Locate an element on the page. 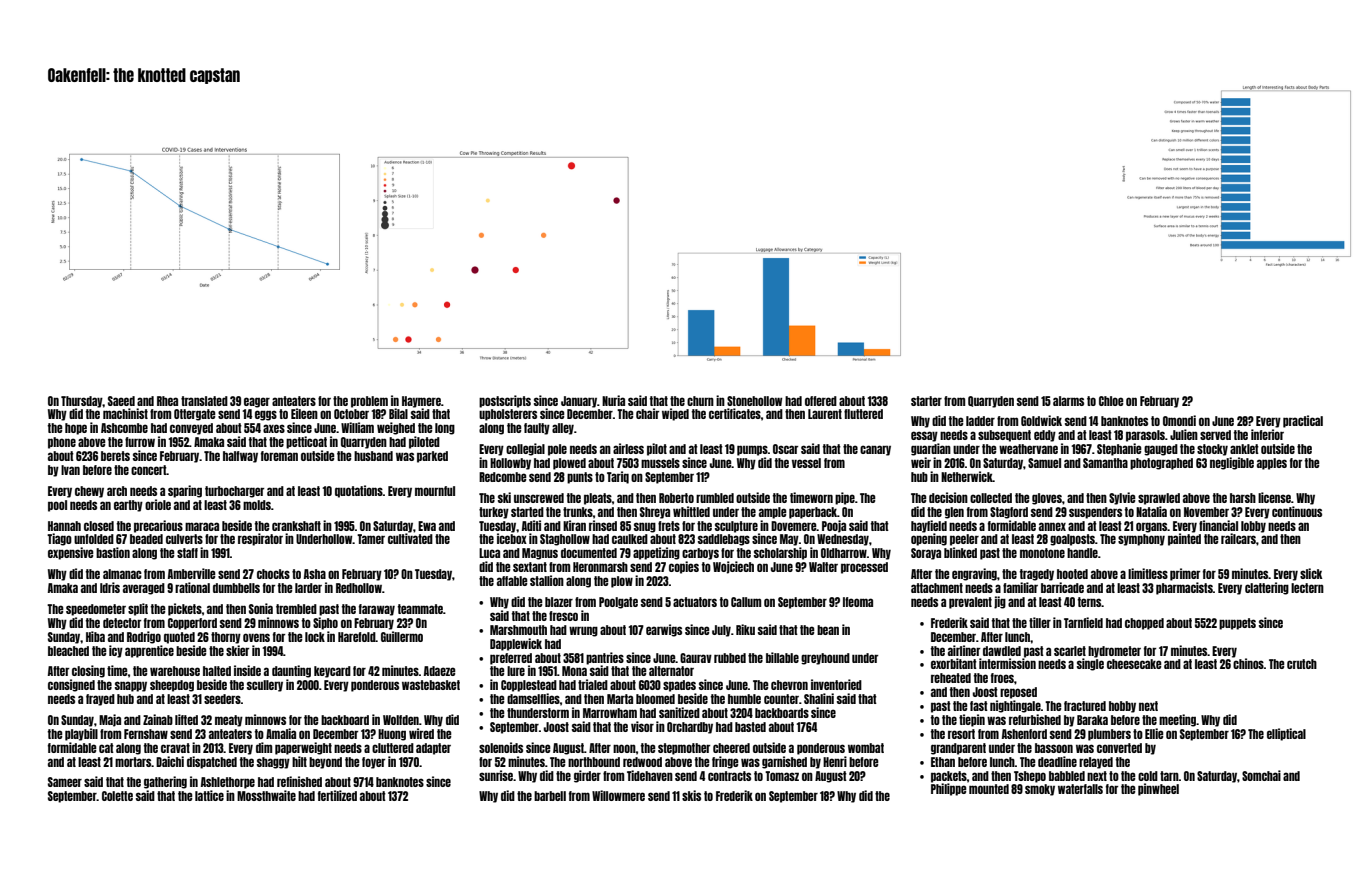 Image resolution: width=1372 pixels, height=887 pixels. alarms is located at coordinates (1068, 401).
